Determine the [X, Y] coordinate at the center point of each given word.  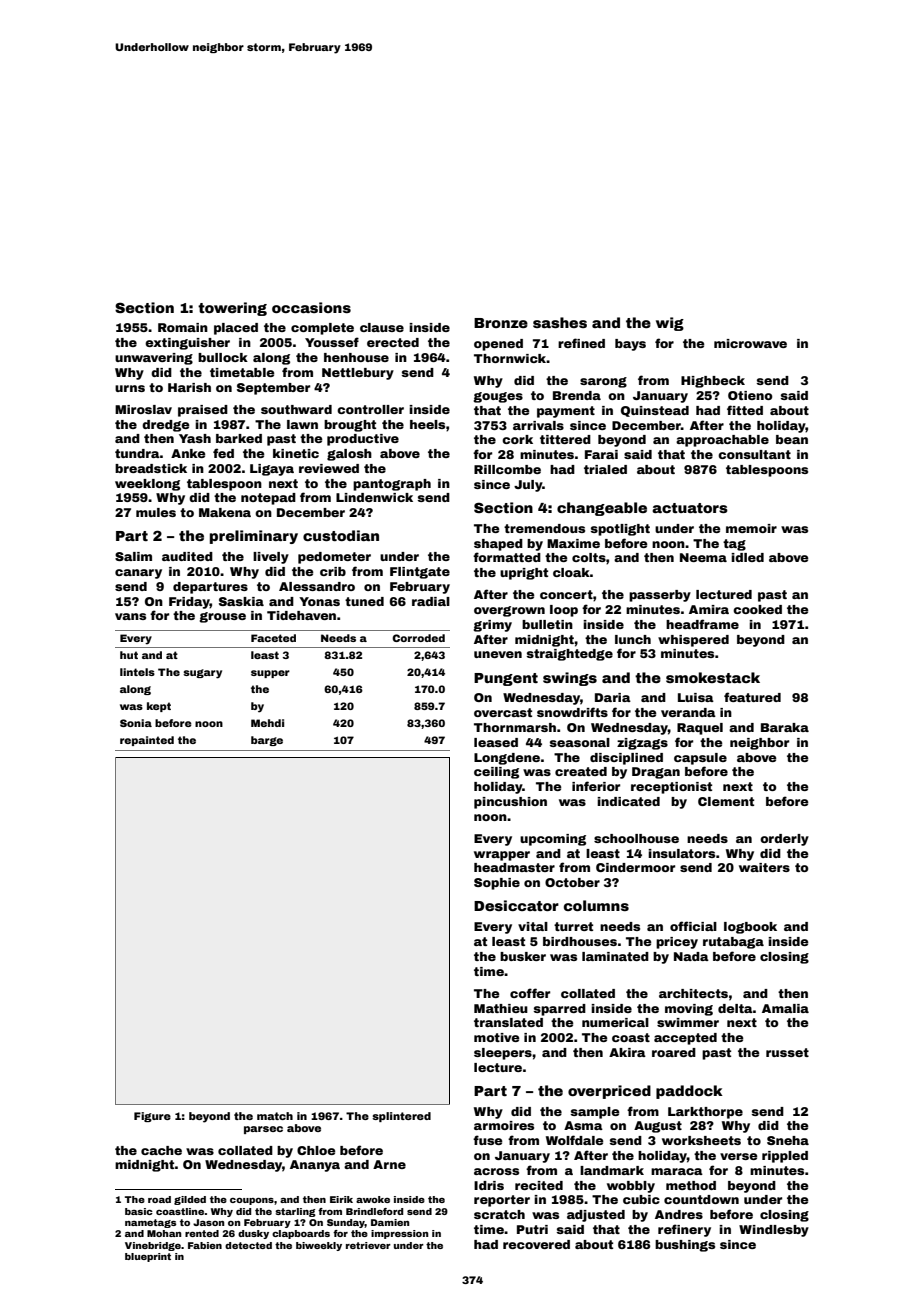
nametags [151, 1223]
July [528, 486]
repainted [147, 741]
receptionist [671, 788]
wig [670, 324]
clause [382, 327]
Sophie [497, 884]
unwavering [154, 359]
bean [792, 439]
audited [187, 556]
